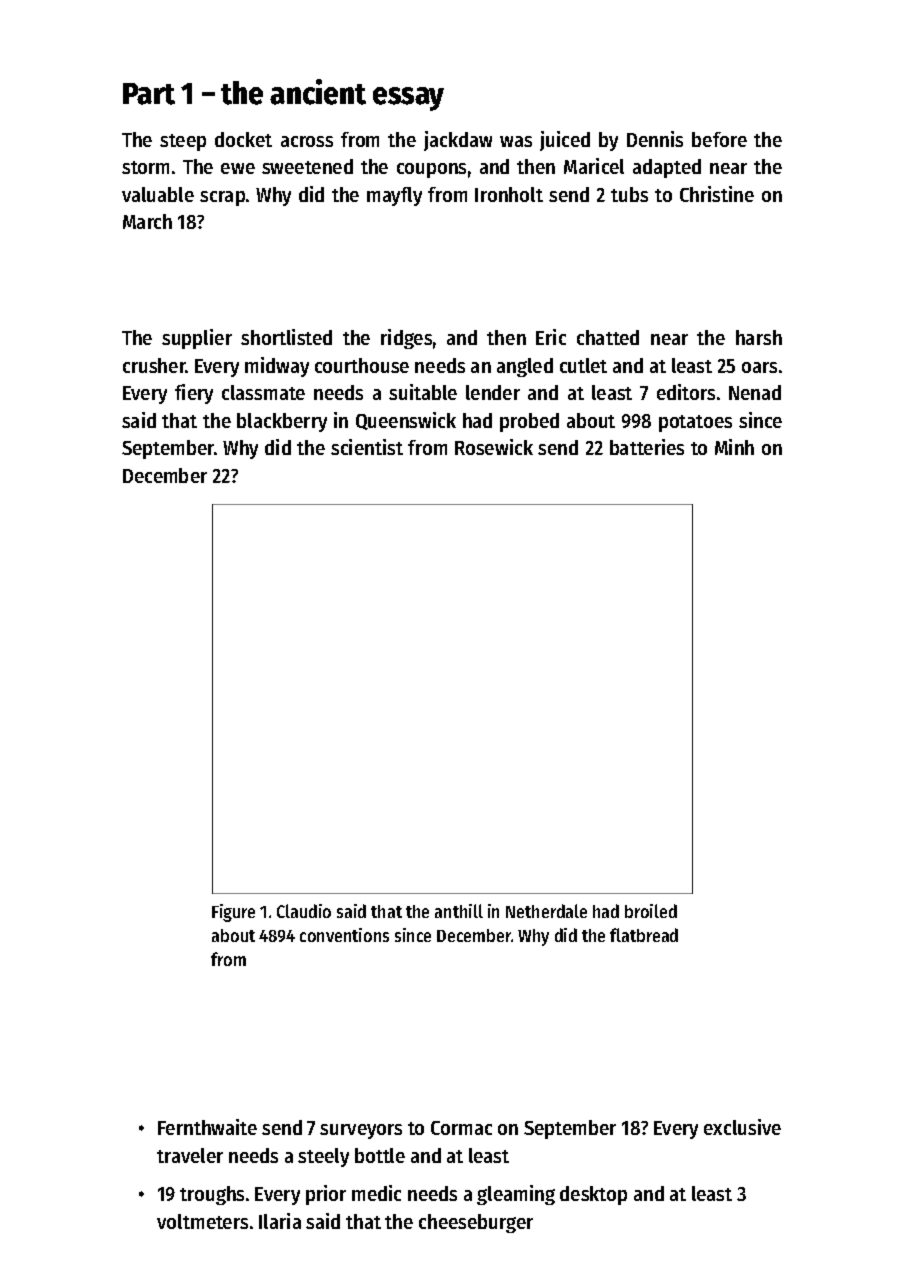 This image has width=905, height=1284. Describe the element at coordinates (717, 194) in the image. I see `Christine` at that location.
